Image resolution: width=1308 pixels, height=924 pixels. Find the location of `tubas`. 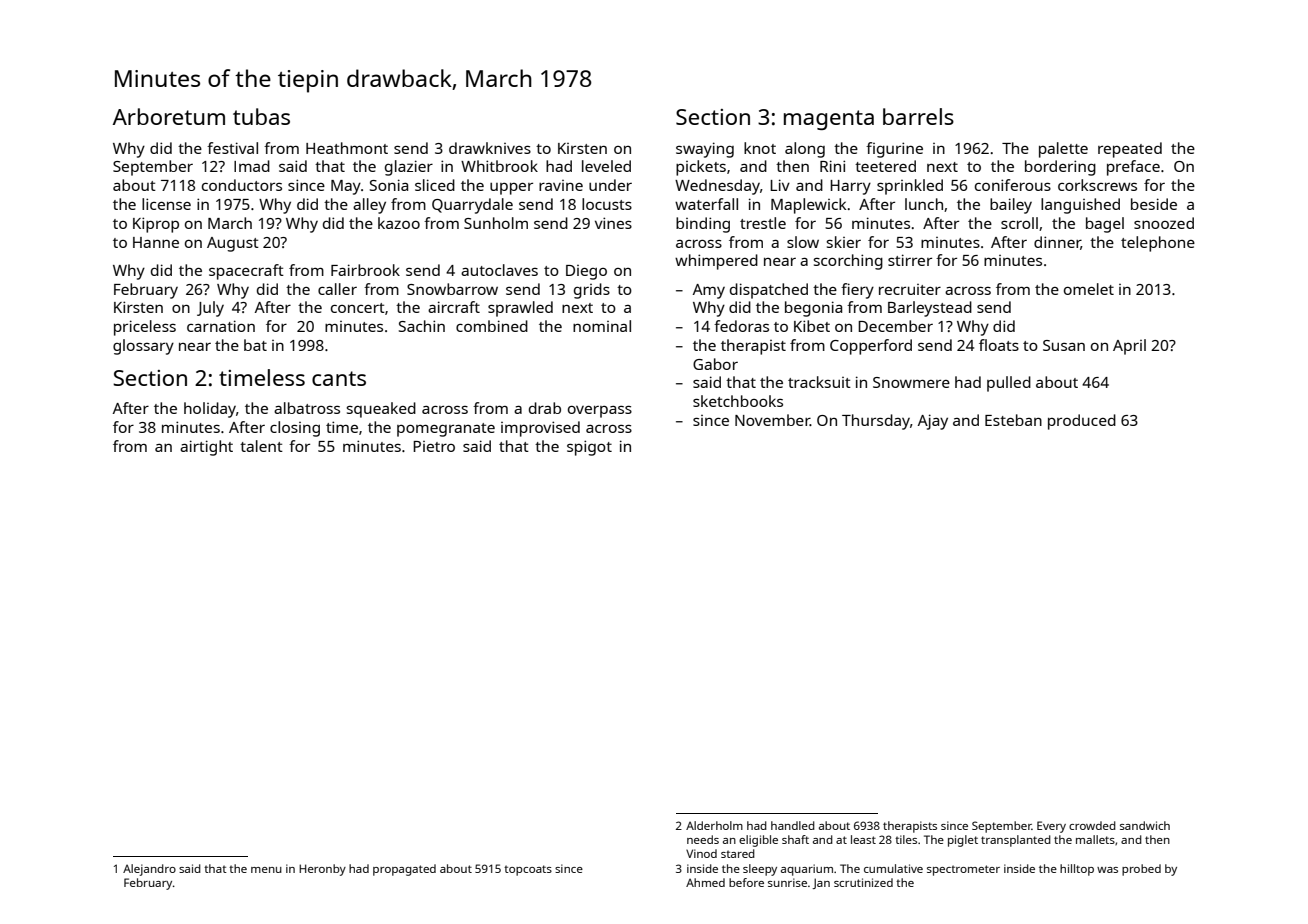

tubas is located at coordinates (261, 116).
